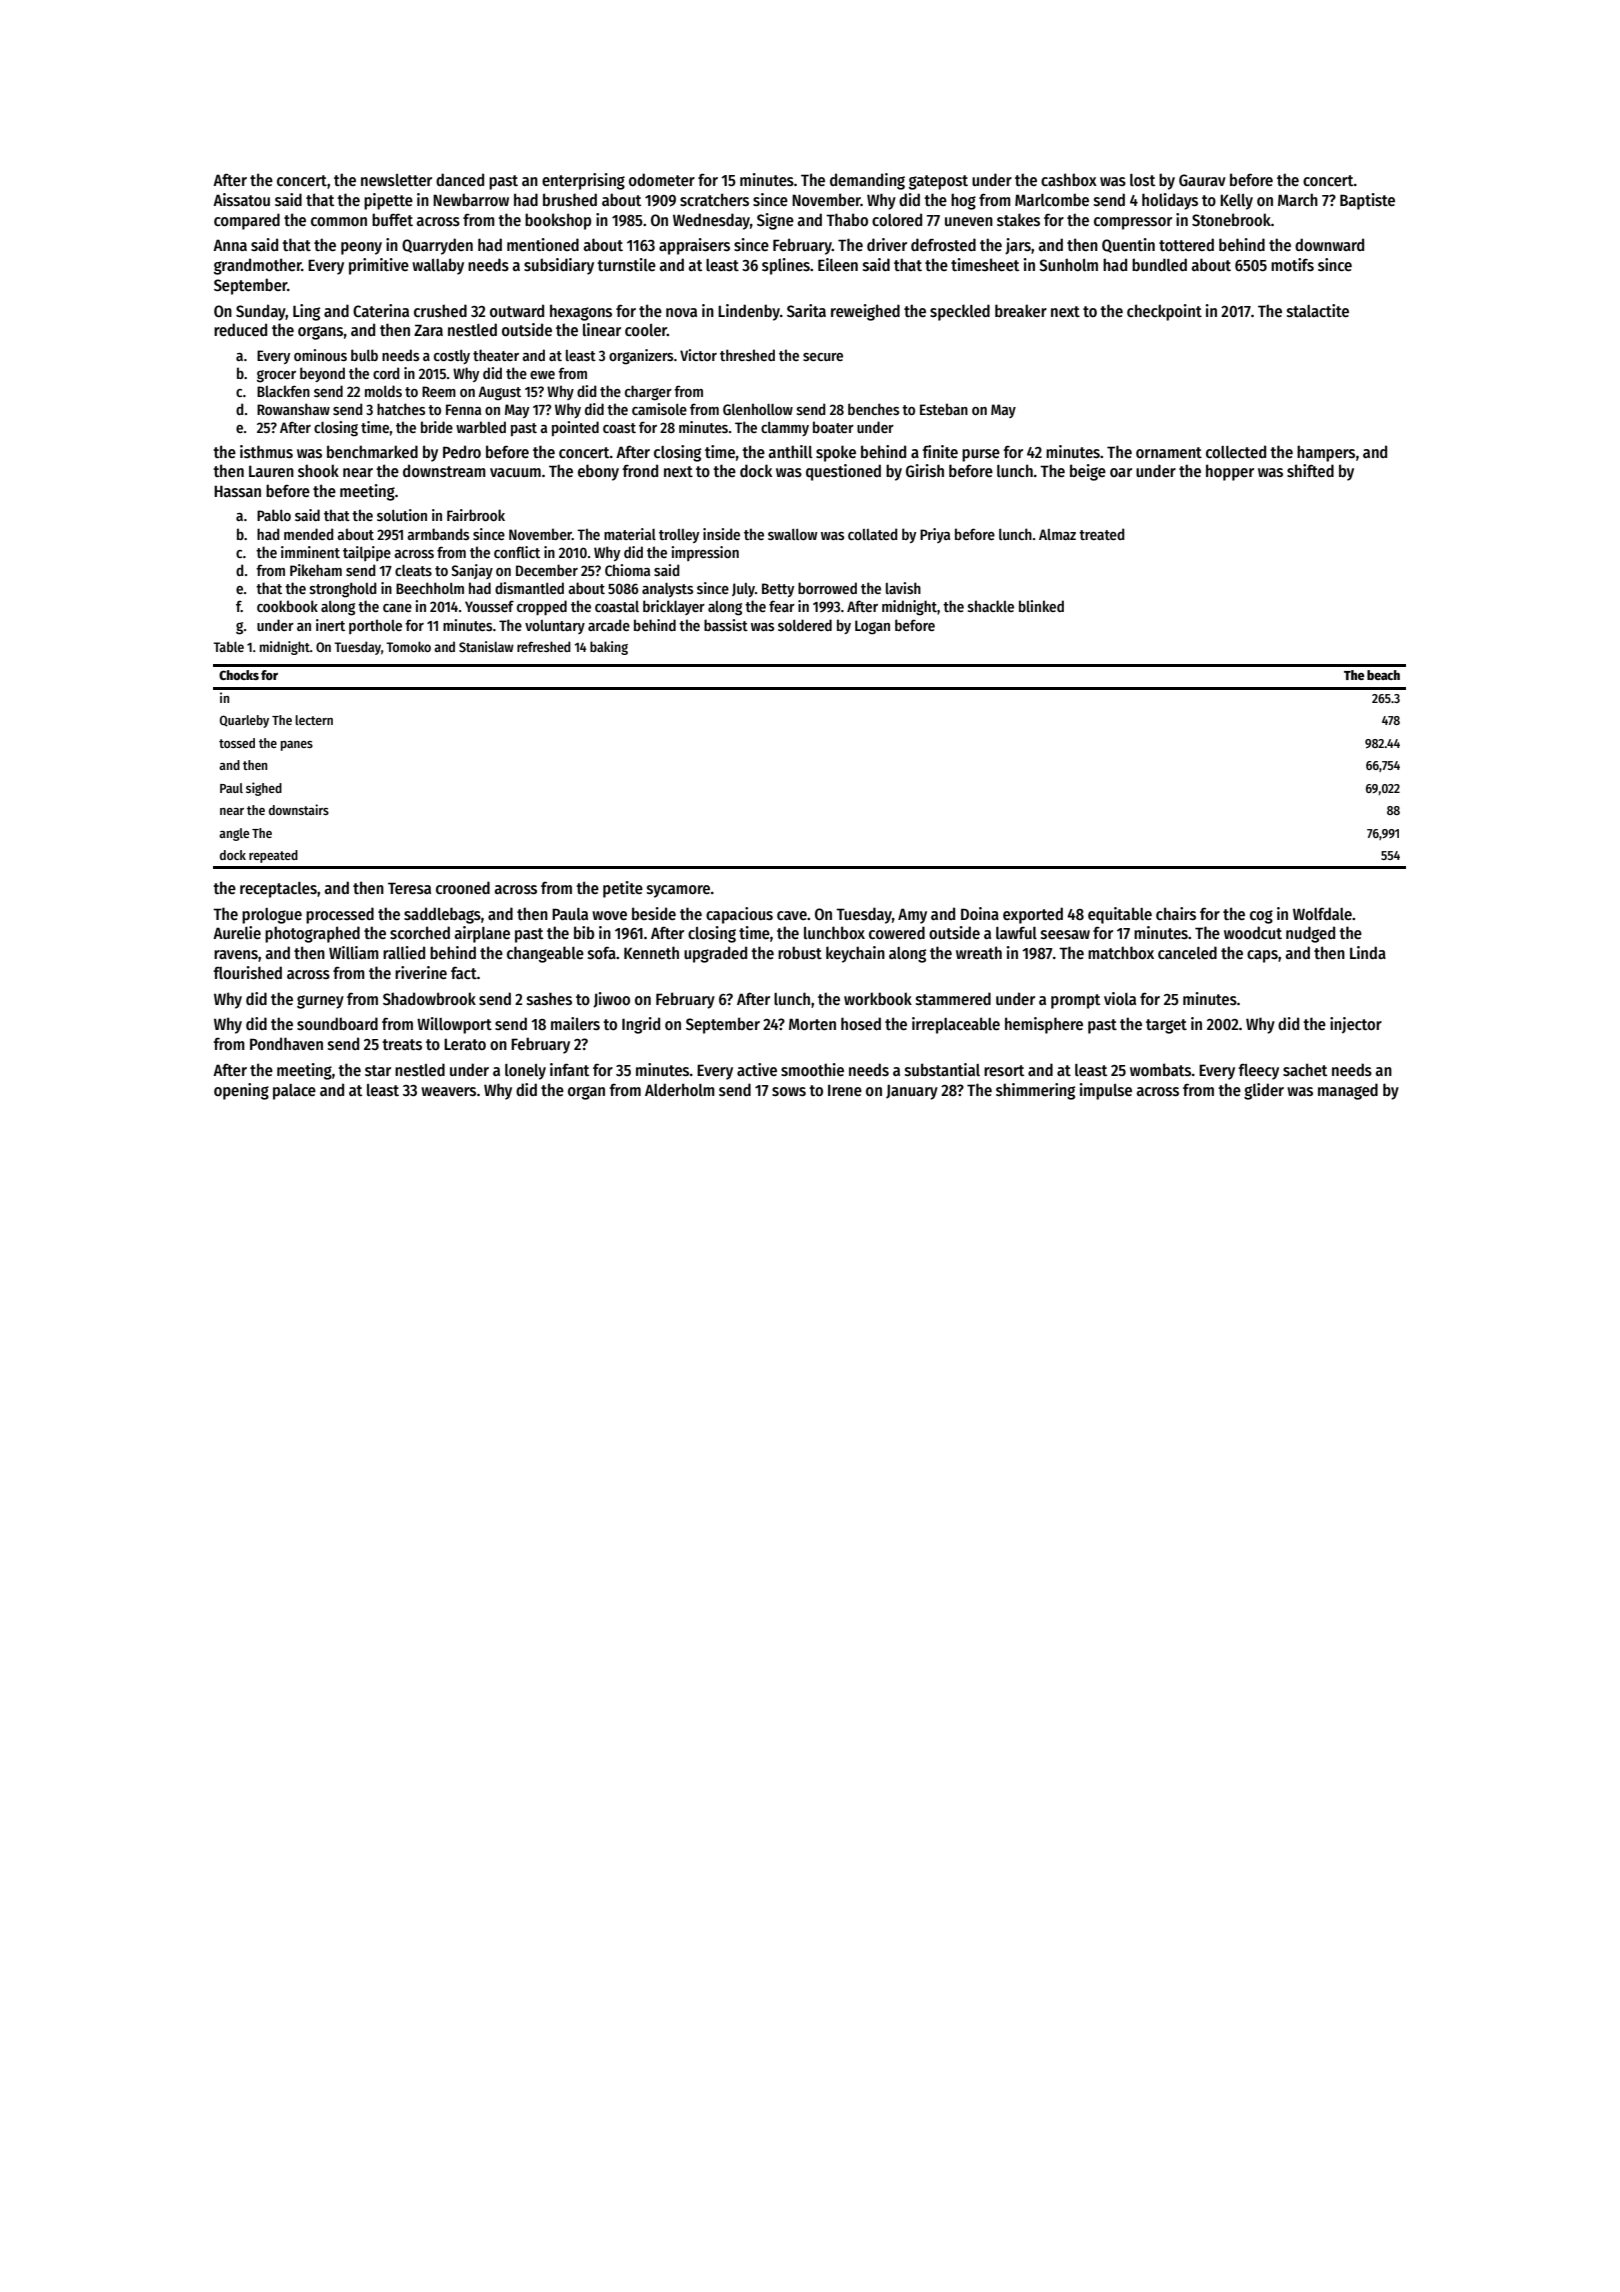 This screenshot has height=2292, width=1620. Describe the element at coordinates (1383, 675) in the screenshot. I see `beach` at that location.
